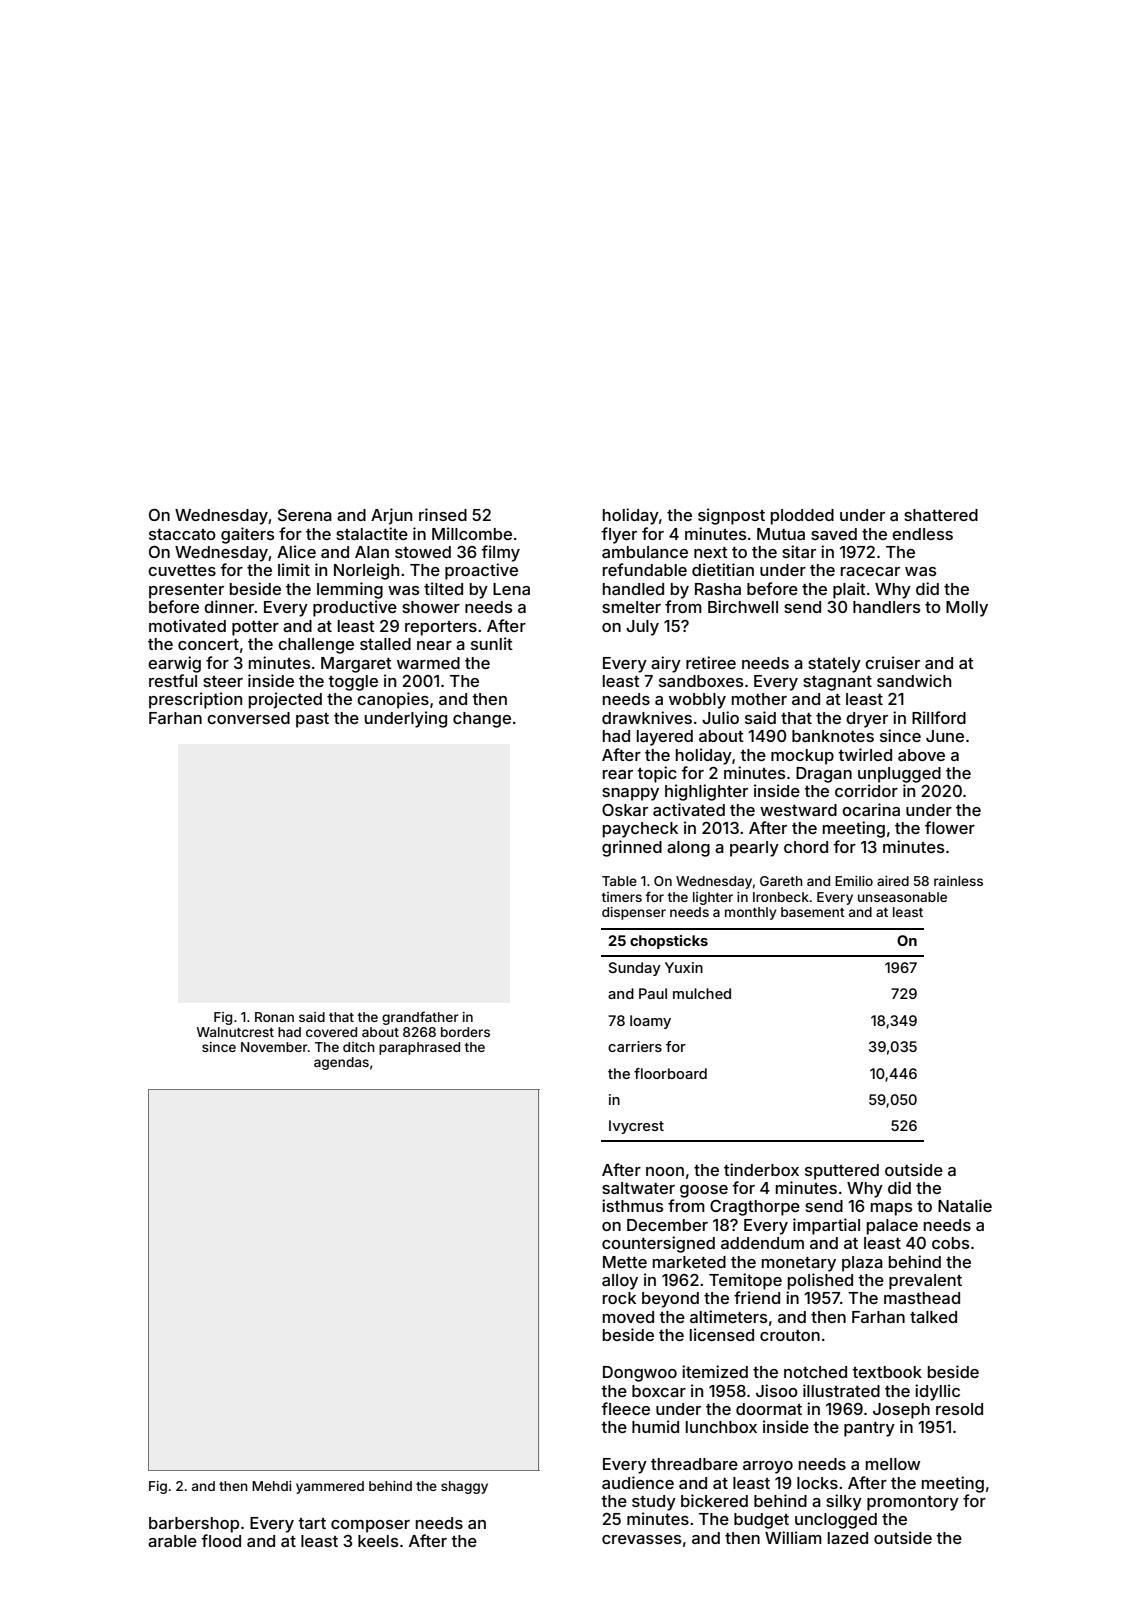 This page has width=1141, height=1621. What do you see at coordinates (272, 1486) in the page?
I see `Mehdi` at bounding box center [272, 1486].
